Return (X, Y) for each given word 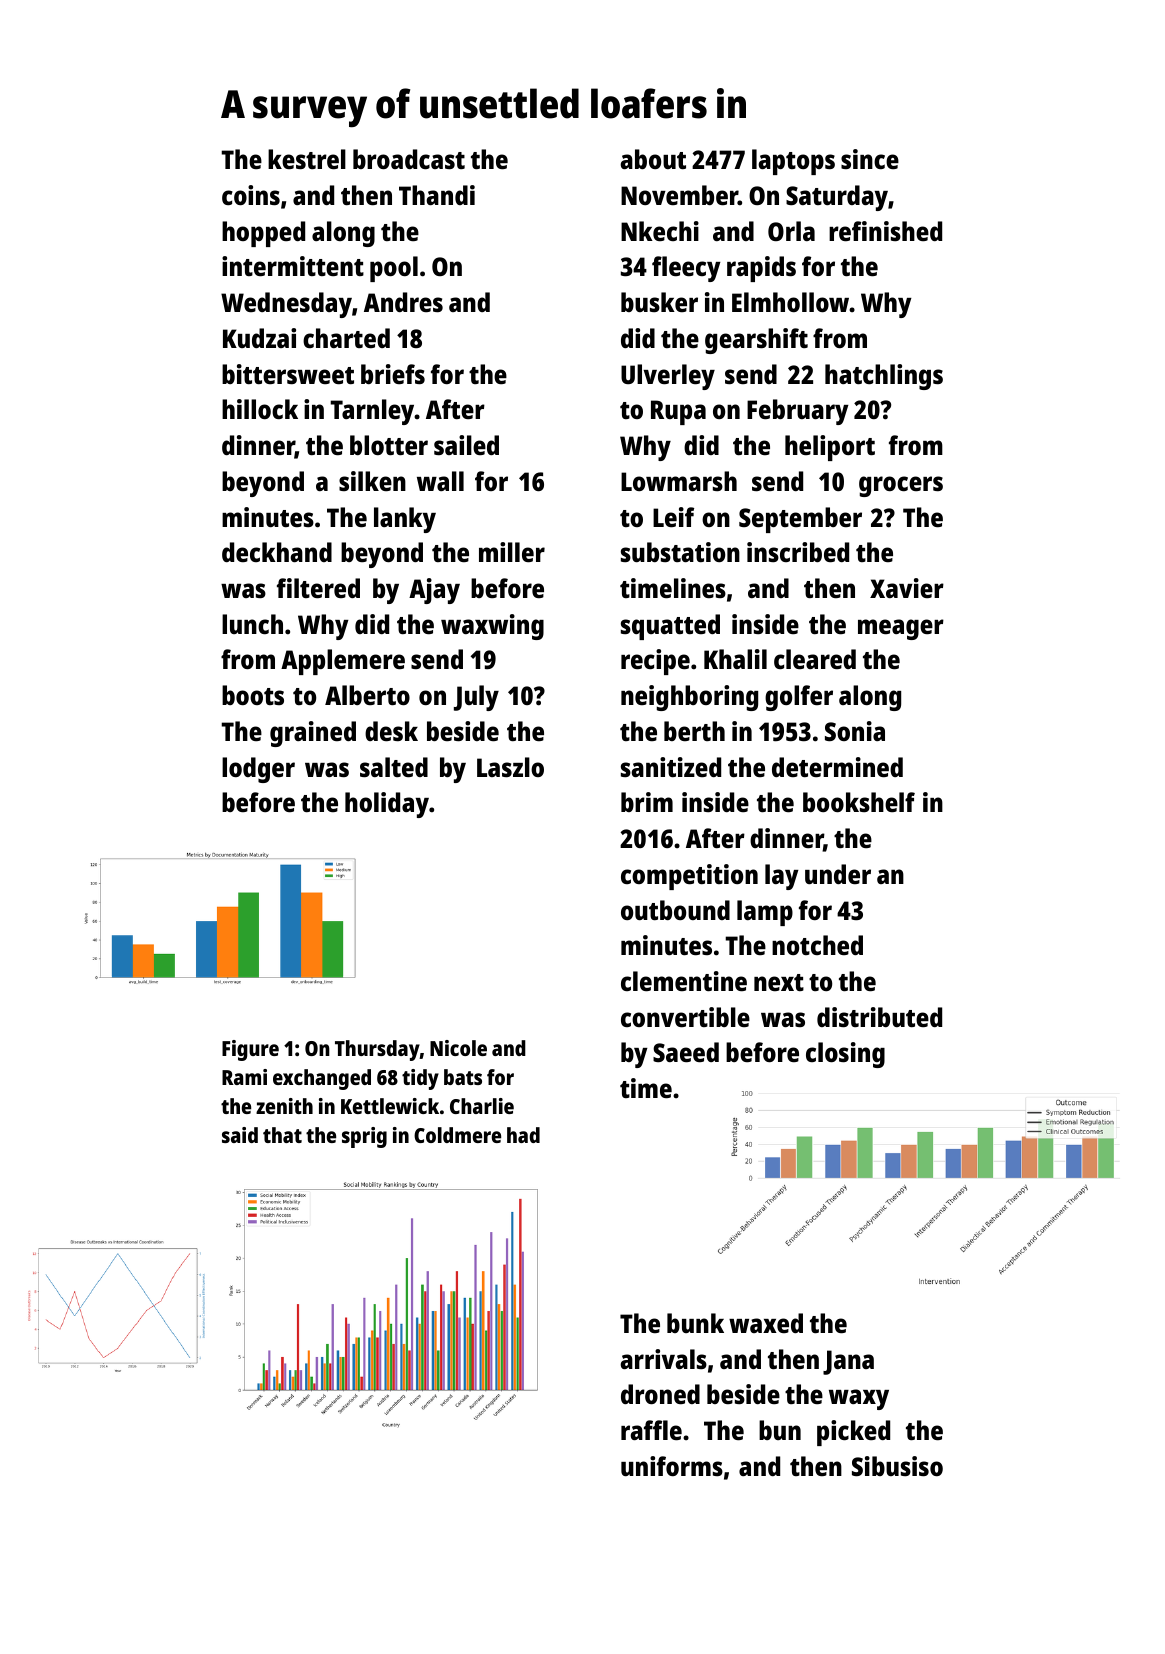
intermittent (293, 266)
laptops (793, 162)
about (653, 159)
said (240, 1135)
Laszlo (510, 767)
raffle (651, 1430)
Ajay (434, 591)
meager (901, 629)
